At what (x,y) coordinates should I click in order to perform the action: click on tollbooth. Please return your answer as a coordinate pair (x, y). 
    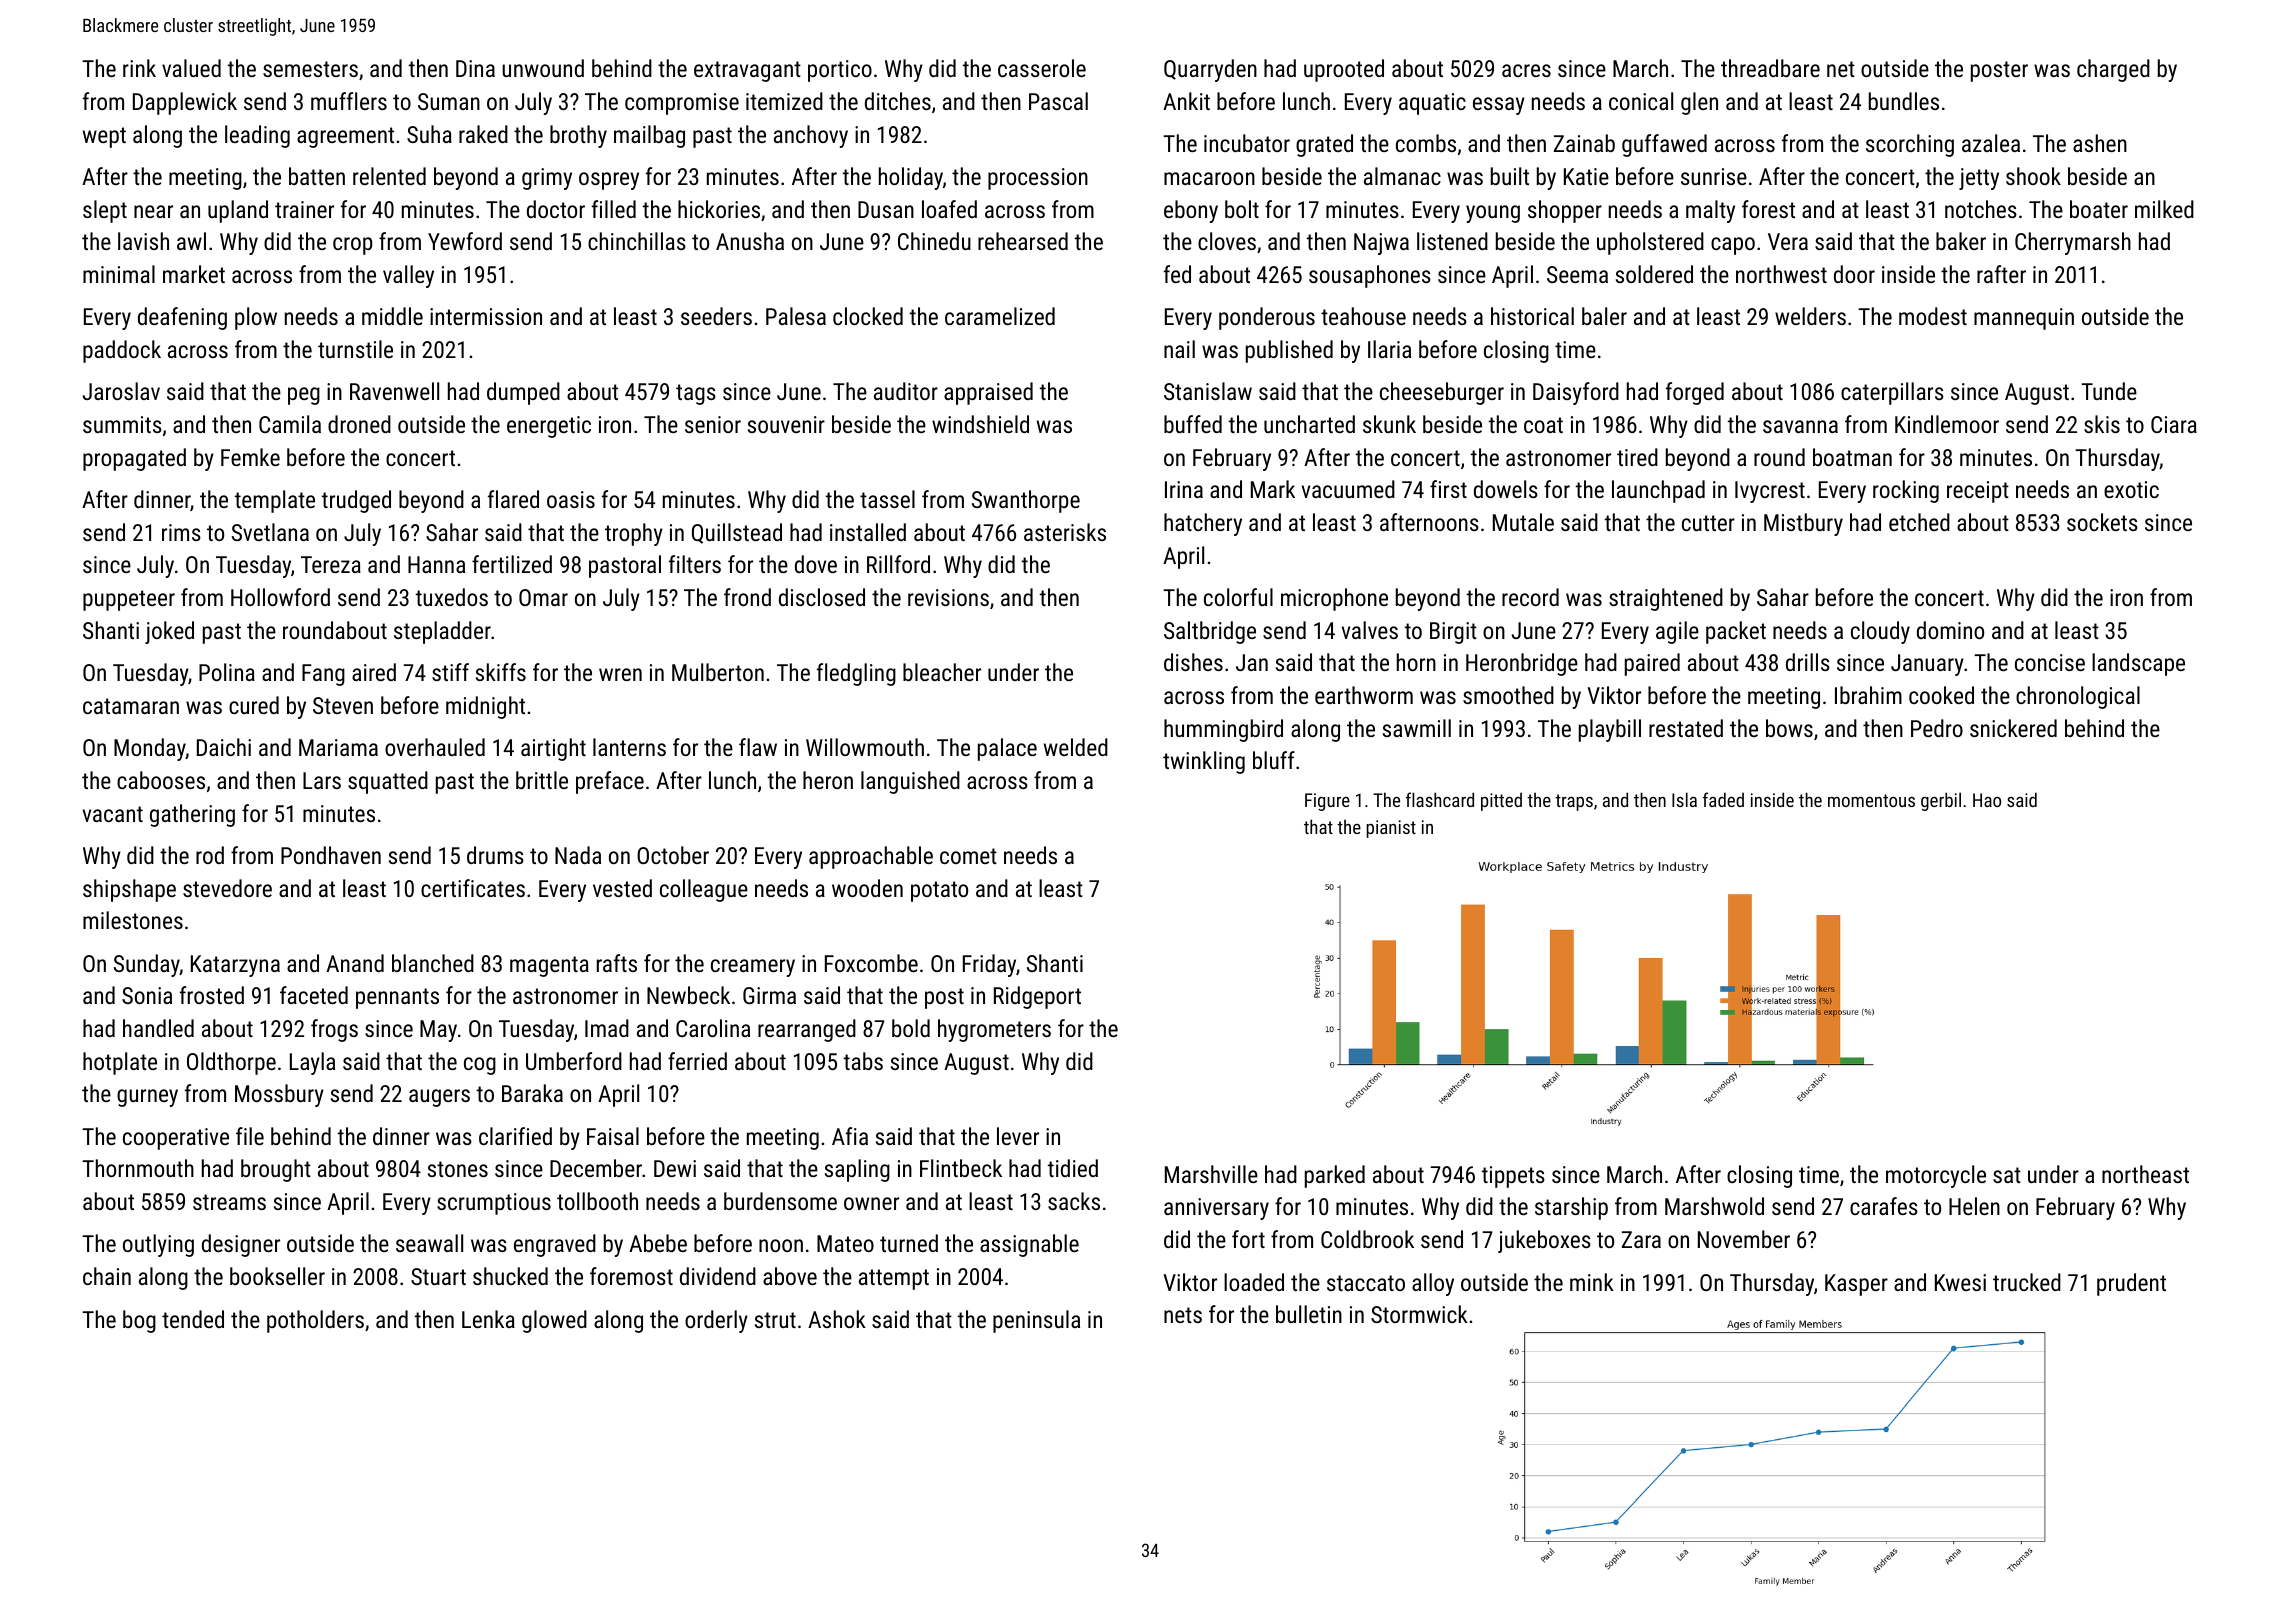
    Looking at the image, I should click on (597, 1201).
